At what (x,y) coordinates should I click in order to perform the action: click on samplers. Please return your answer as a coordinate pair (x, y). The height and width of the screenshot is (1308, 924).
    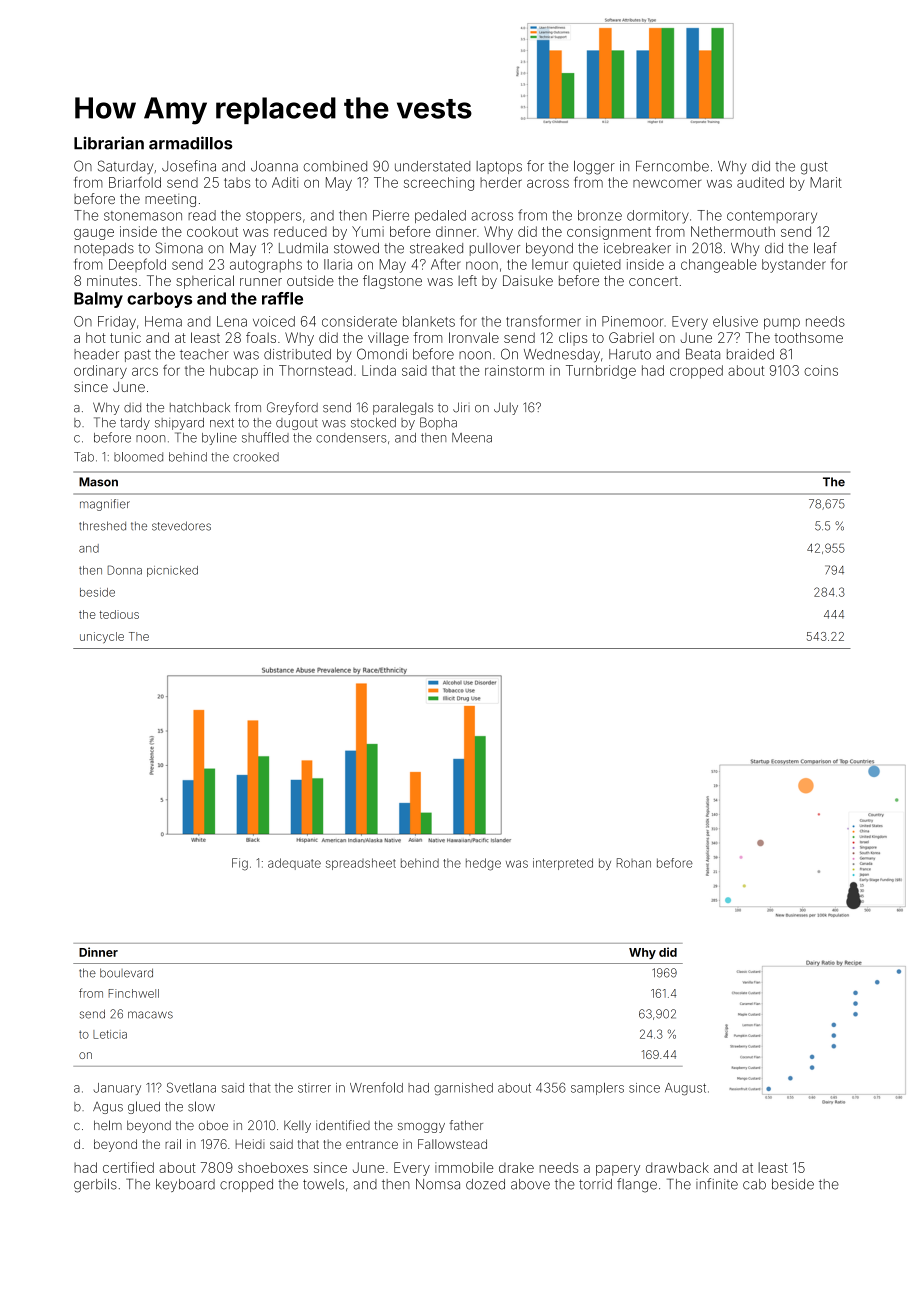
    Looking at the image, I should click on (597, 1089).
